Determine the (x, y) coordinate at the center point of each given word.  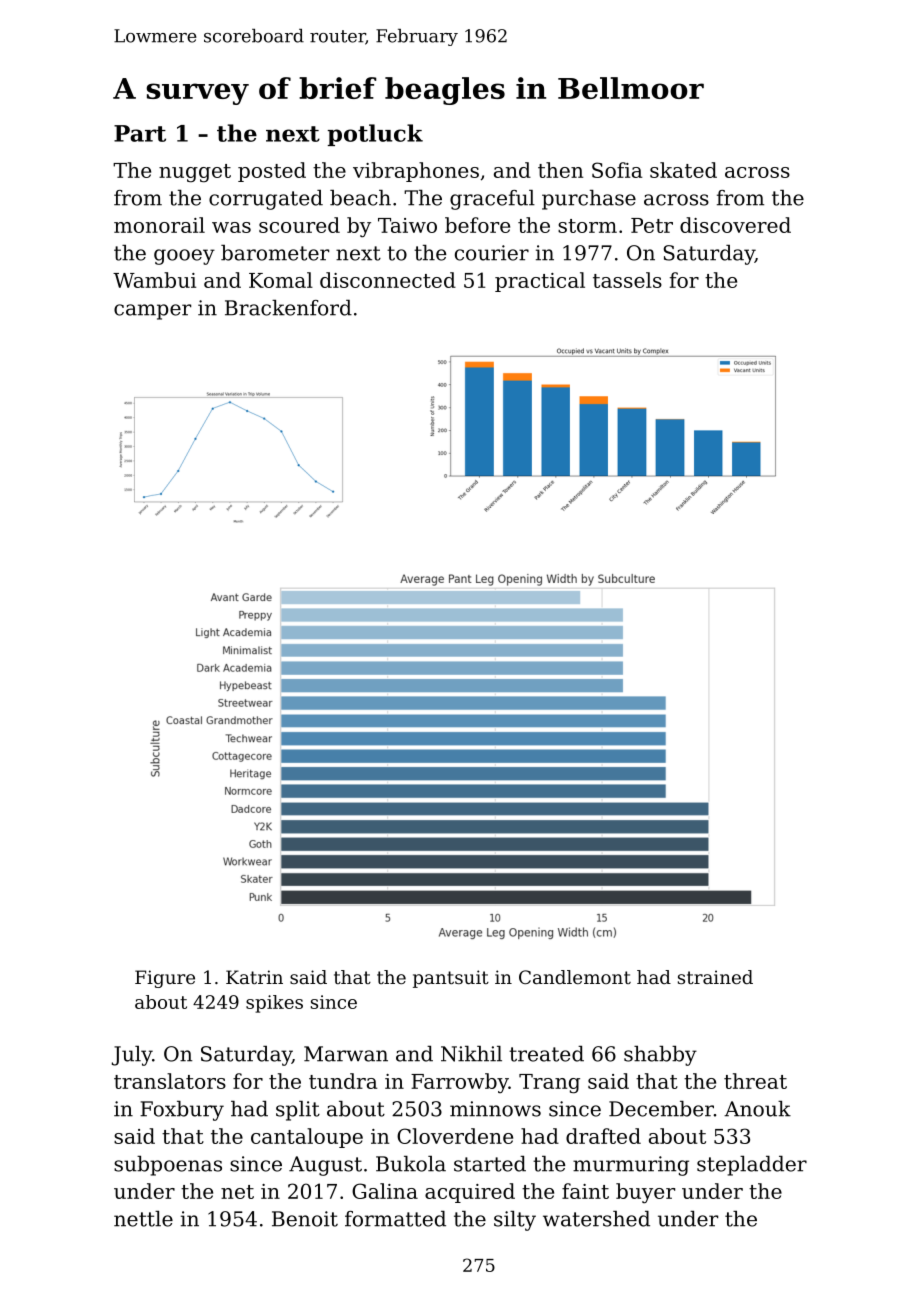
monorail (159, 225)
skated (683, 170)
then (560, 170)
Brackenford (288, 308)
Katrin (254, 977)
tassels (627, 280)
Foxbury (182, 1111)
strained (715, 977)
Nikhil (471, 1054)
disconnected (388, 280)
